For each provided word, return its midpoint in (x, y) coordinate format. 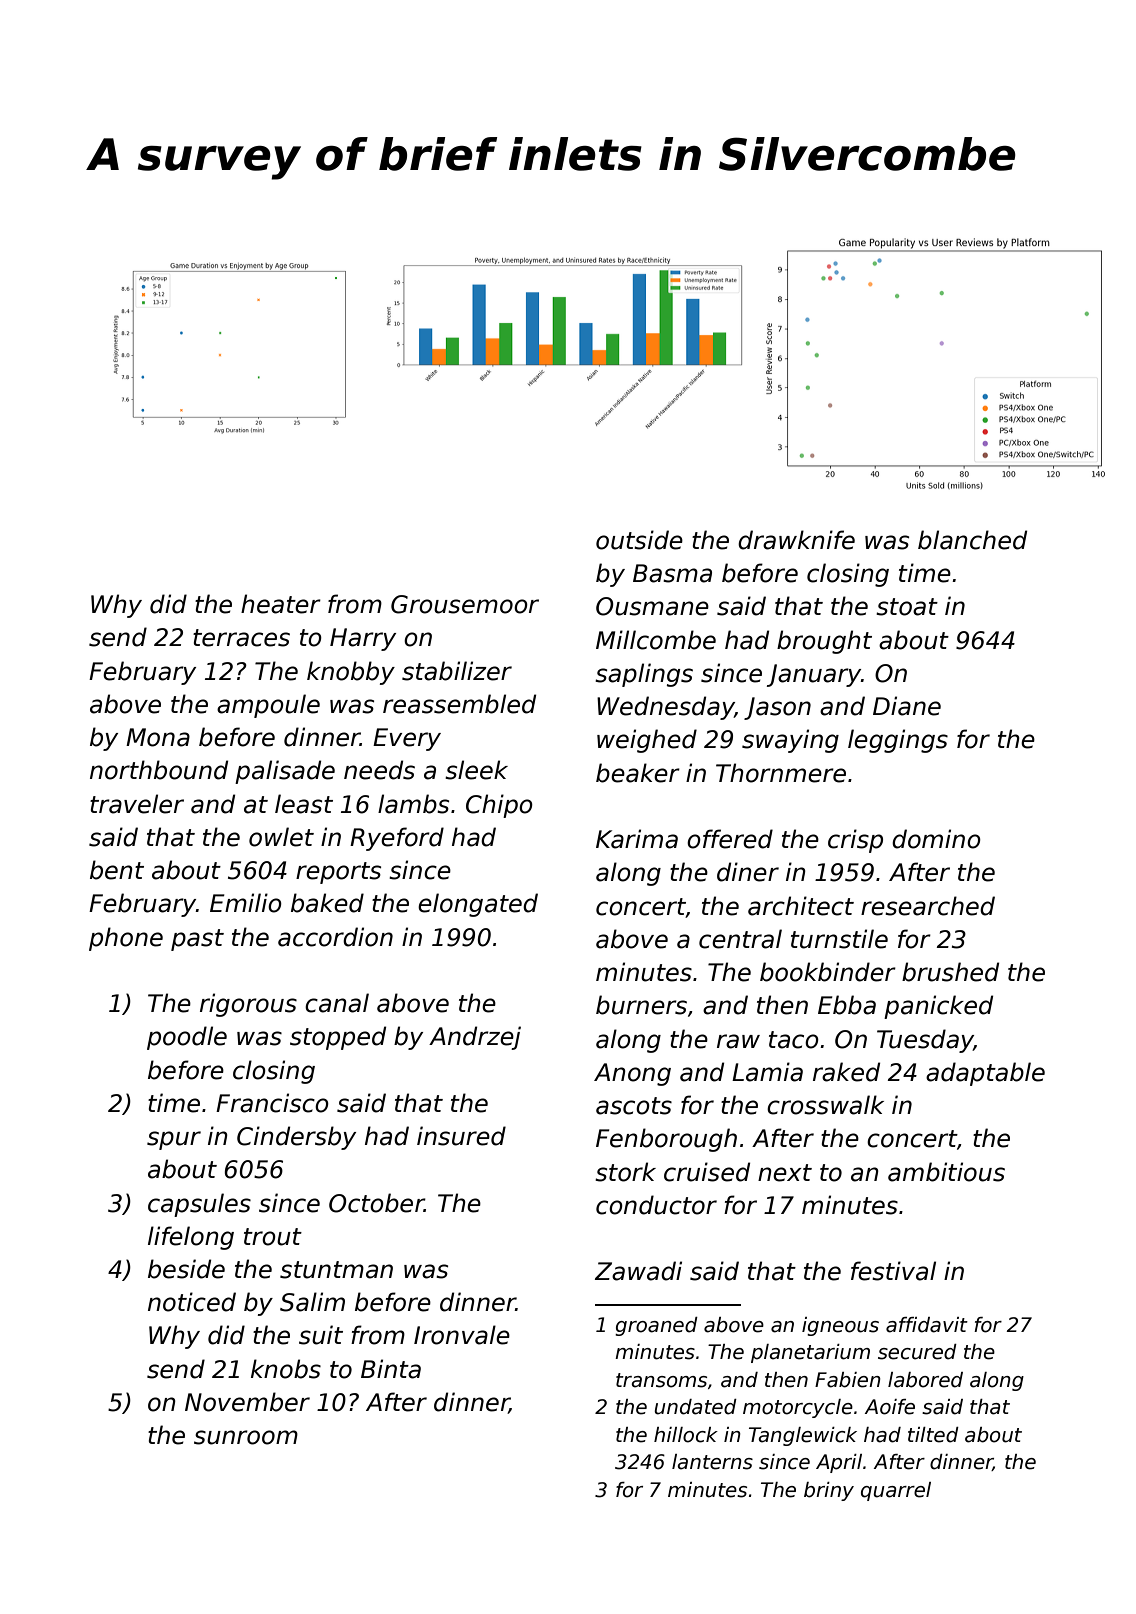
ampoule (268, 706)
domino (936, 839)
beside (186, 1269)
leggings (898, 741)
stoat (907, 607)
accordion (335, 937)
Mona (158, 737)
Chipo (499, 806)
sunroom (246, 1437)
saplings (644, 675)
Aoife (890, 1407)
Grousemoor (465, 604)
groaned (656, 1326)
